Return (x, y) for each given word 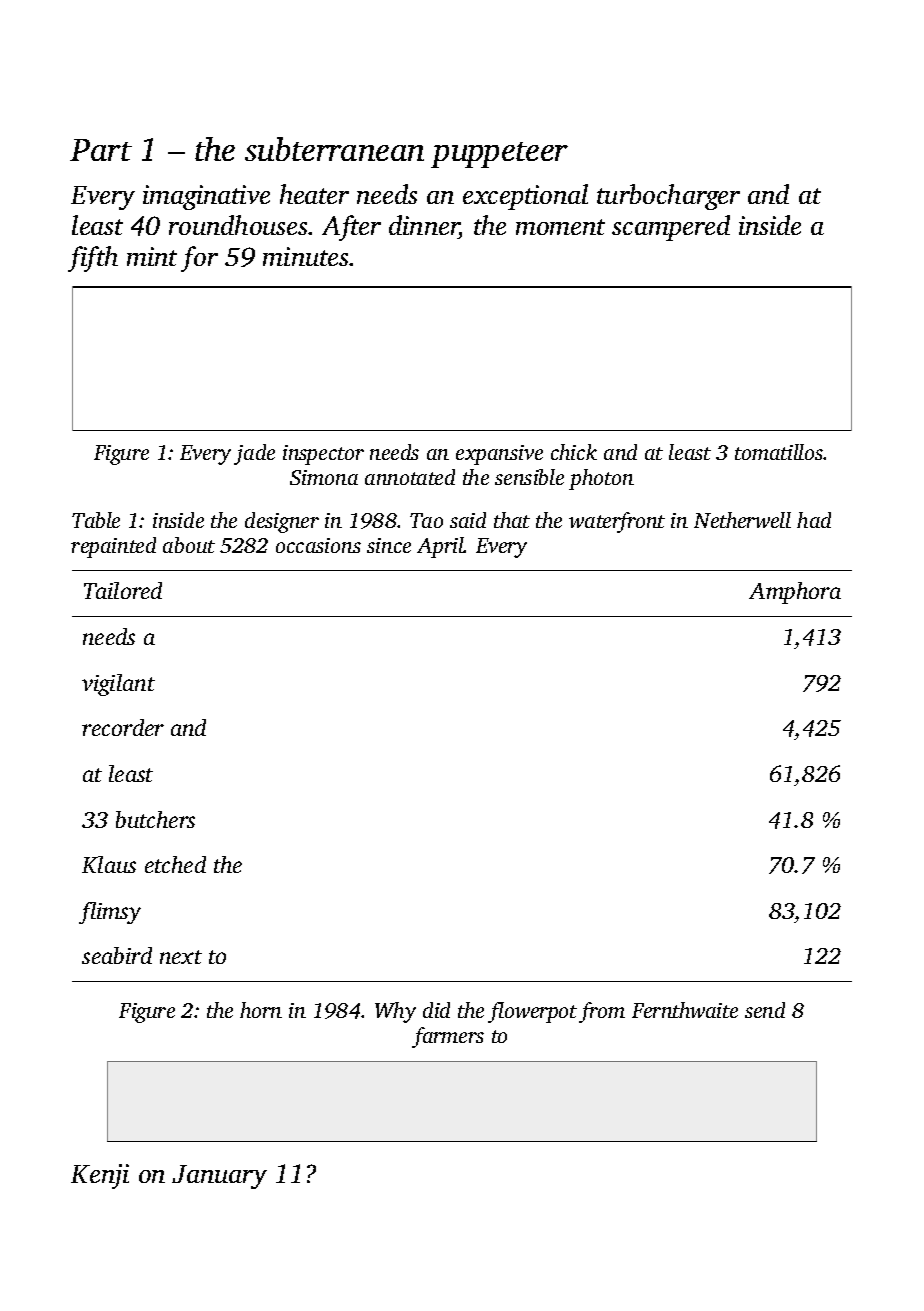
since (389, 545)
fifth (93, 259)
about (189, 545)
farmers (448, 1037)
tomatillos (779, 452)
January (219, 1177)
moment (560, 227)
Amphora (795, 593)
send (765, 1010)
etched (175, 864)
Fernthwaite (685, 1010)
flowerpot (532, 1012)
